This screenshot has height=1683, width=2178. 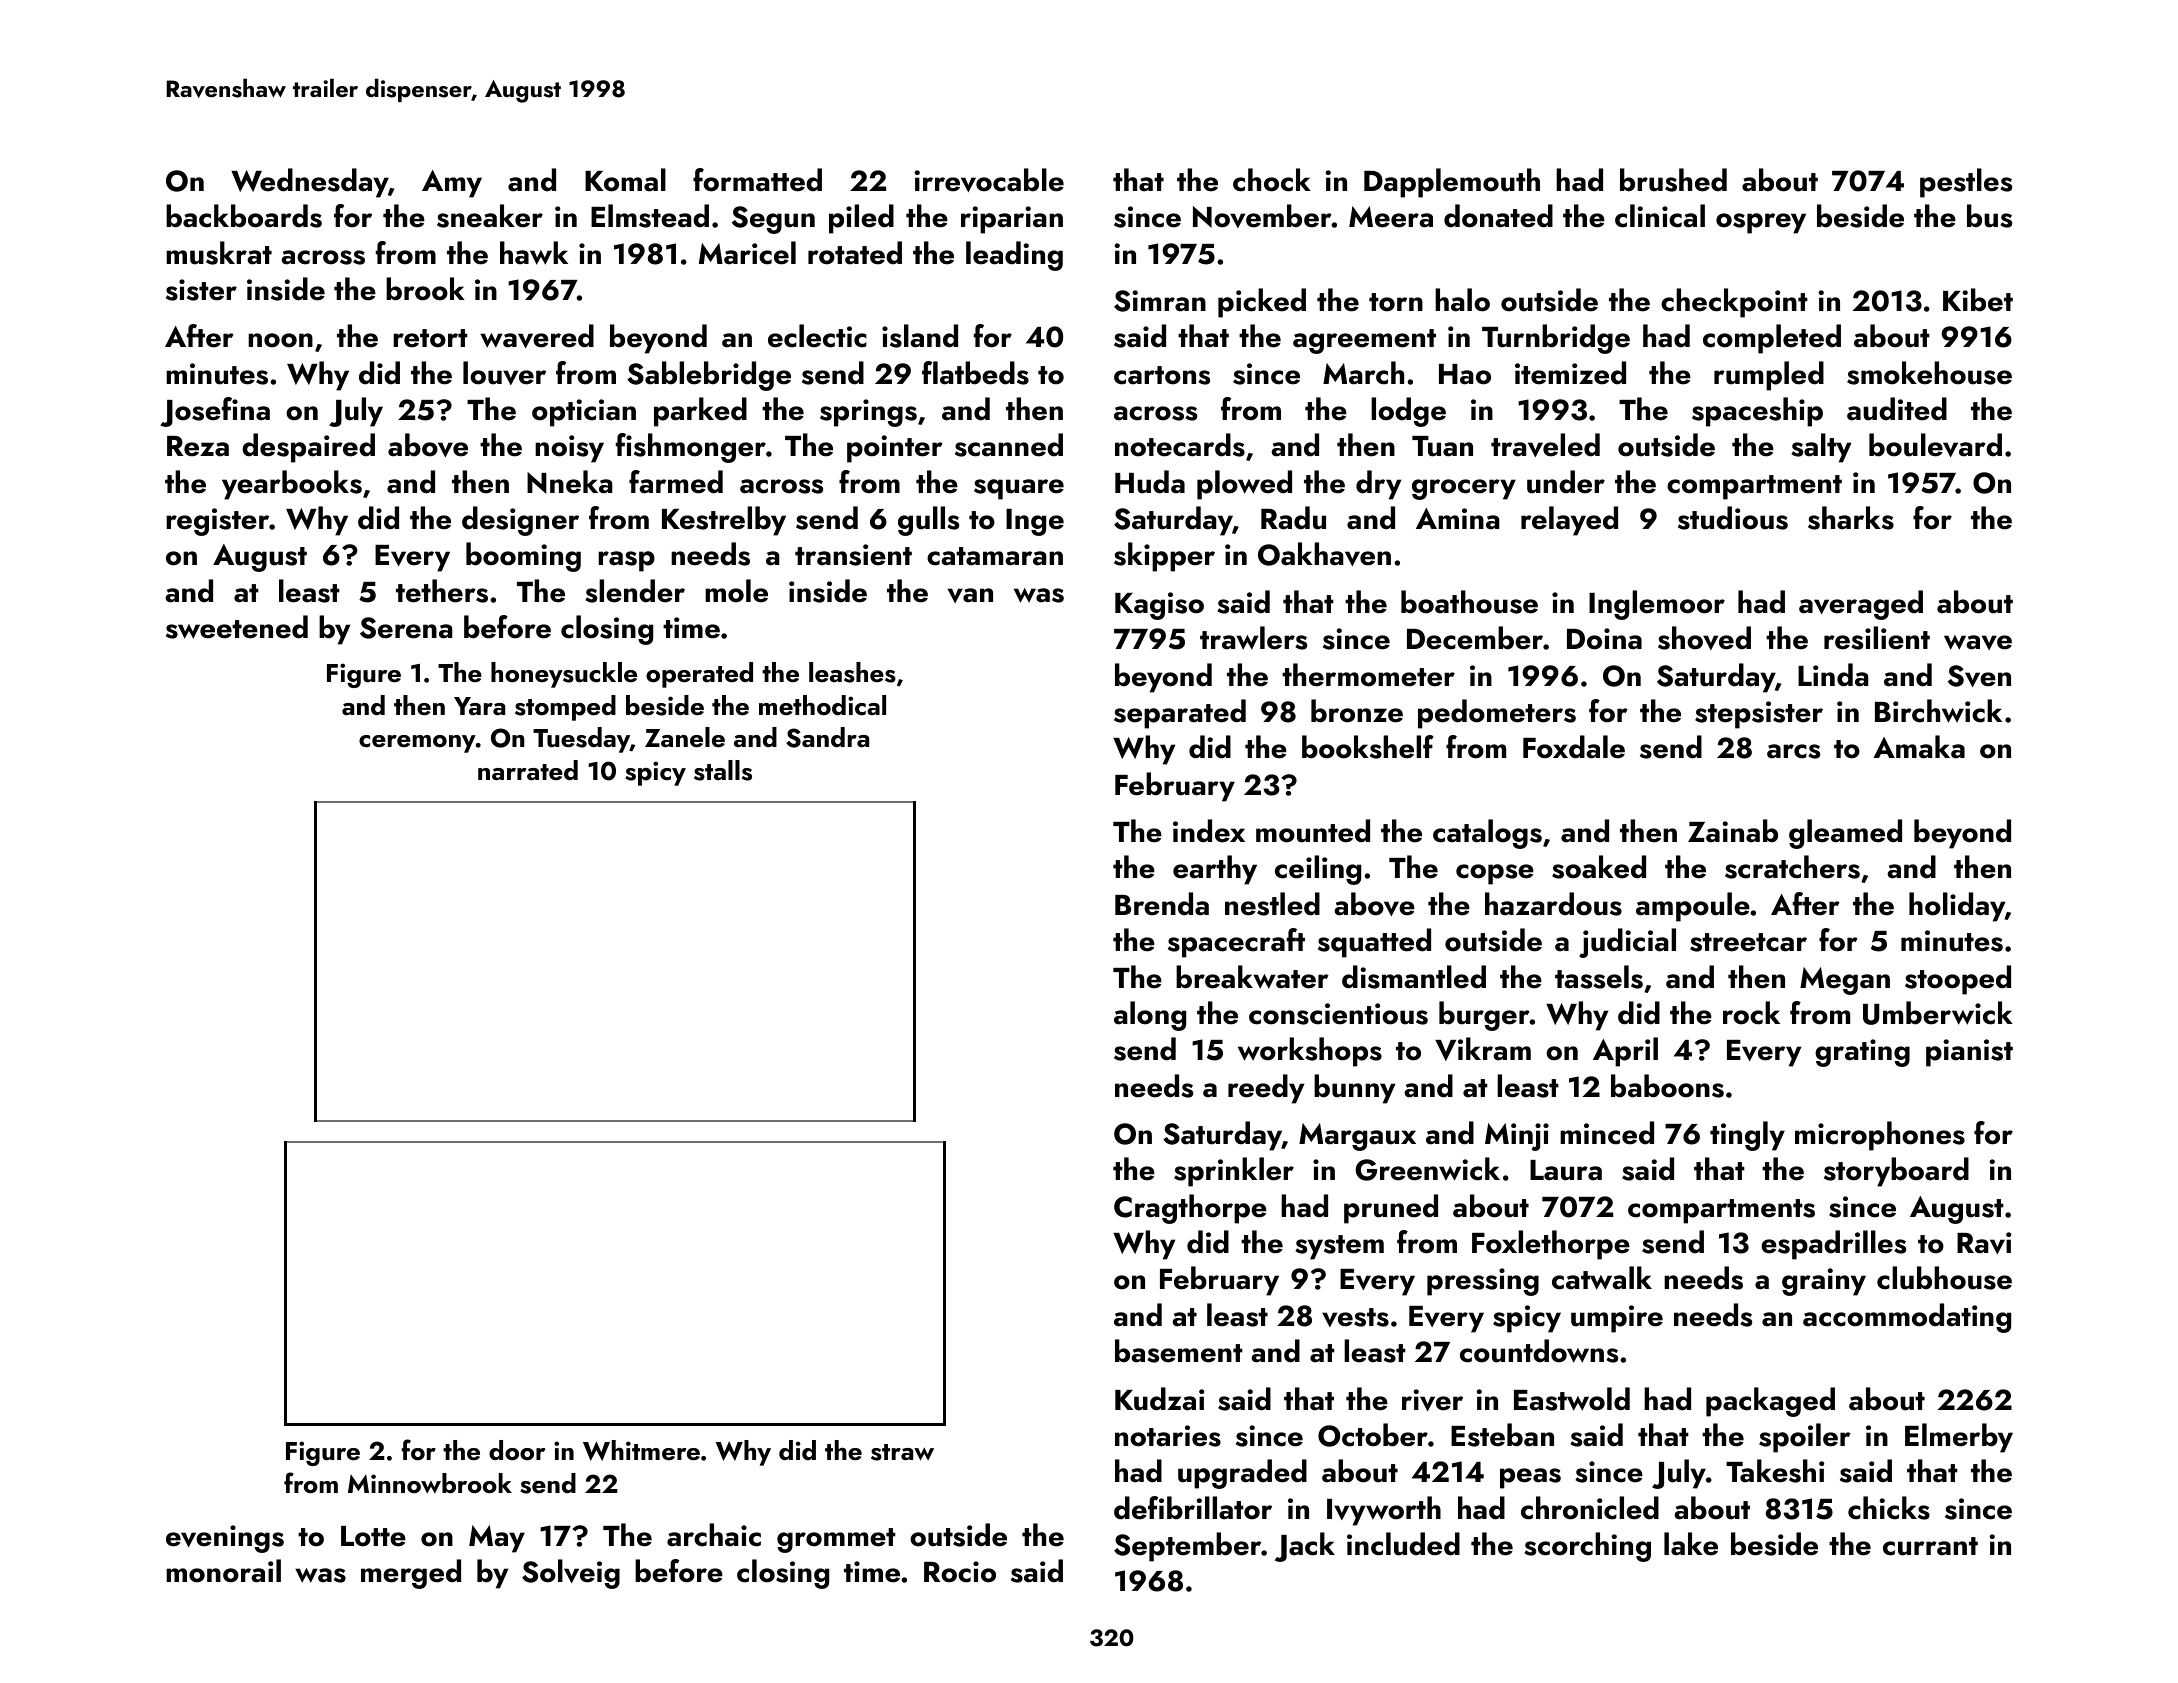 I want to click on straw, so click(x=902, y=1452).
